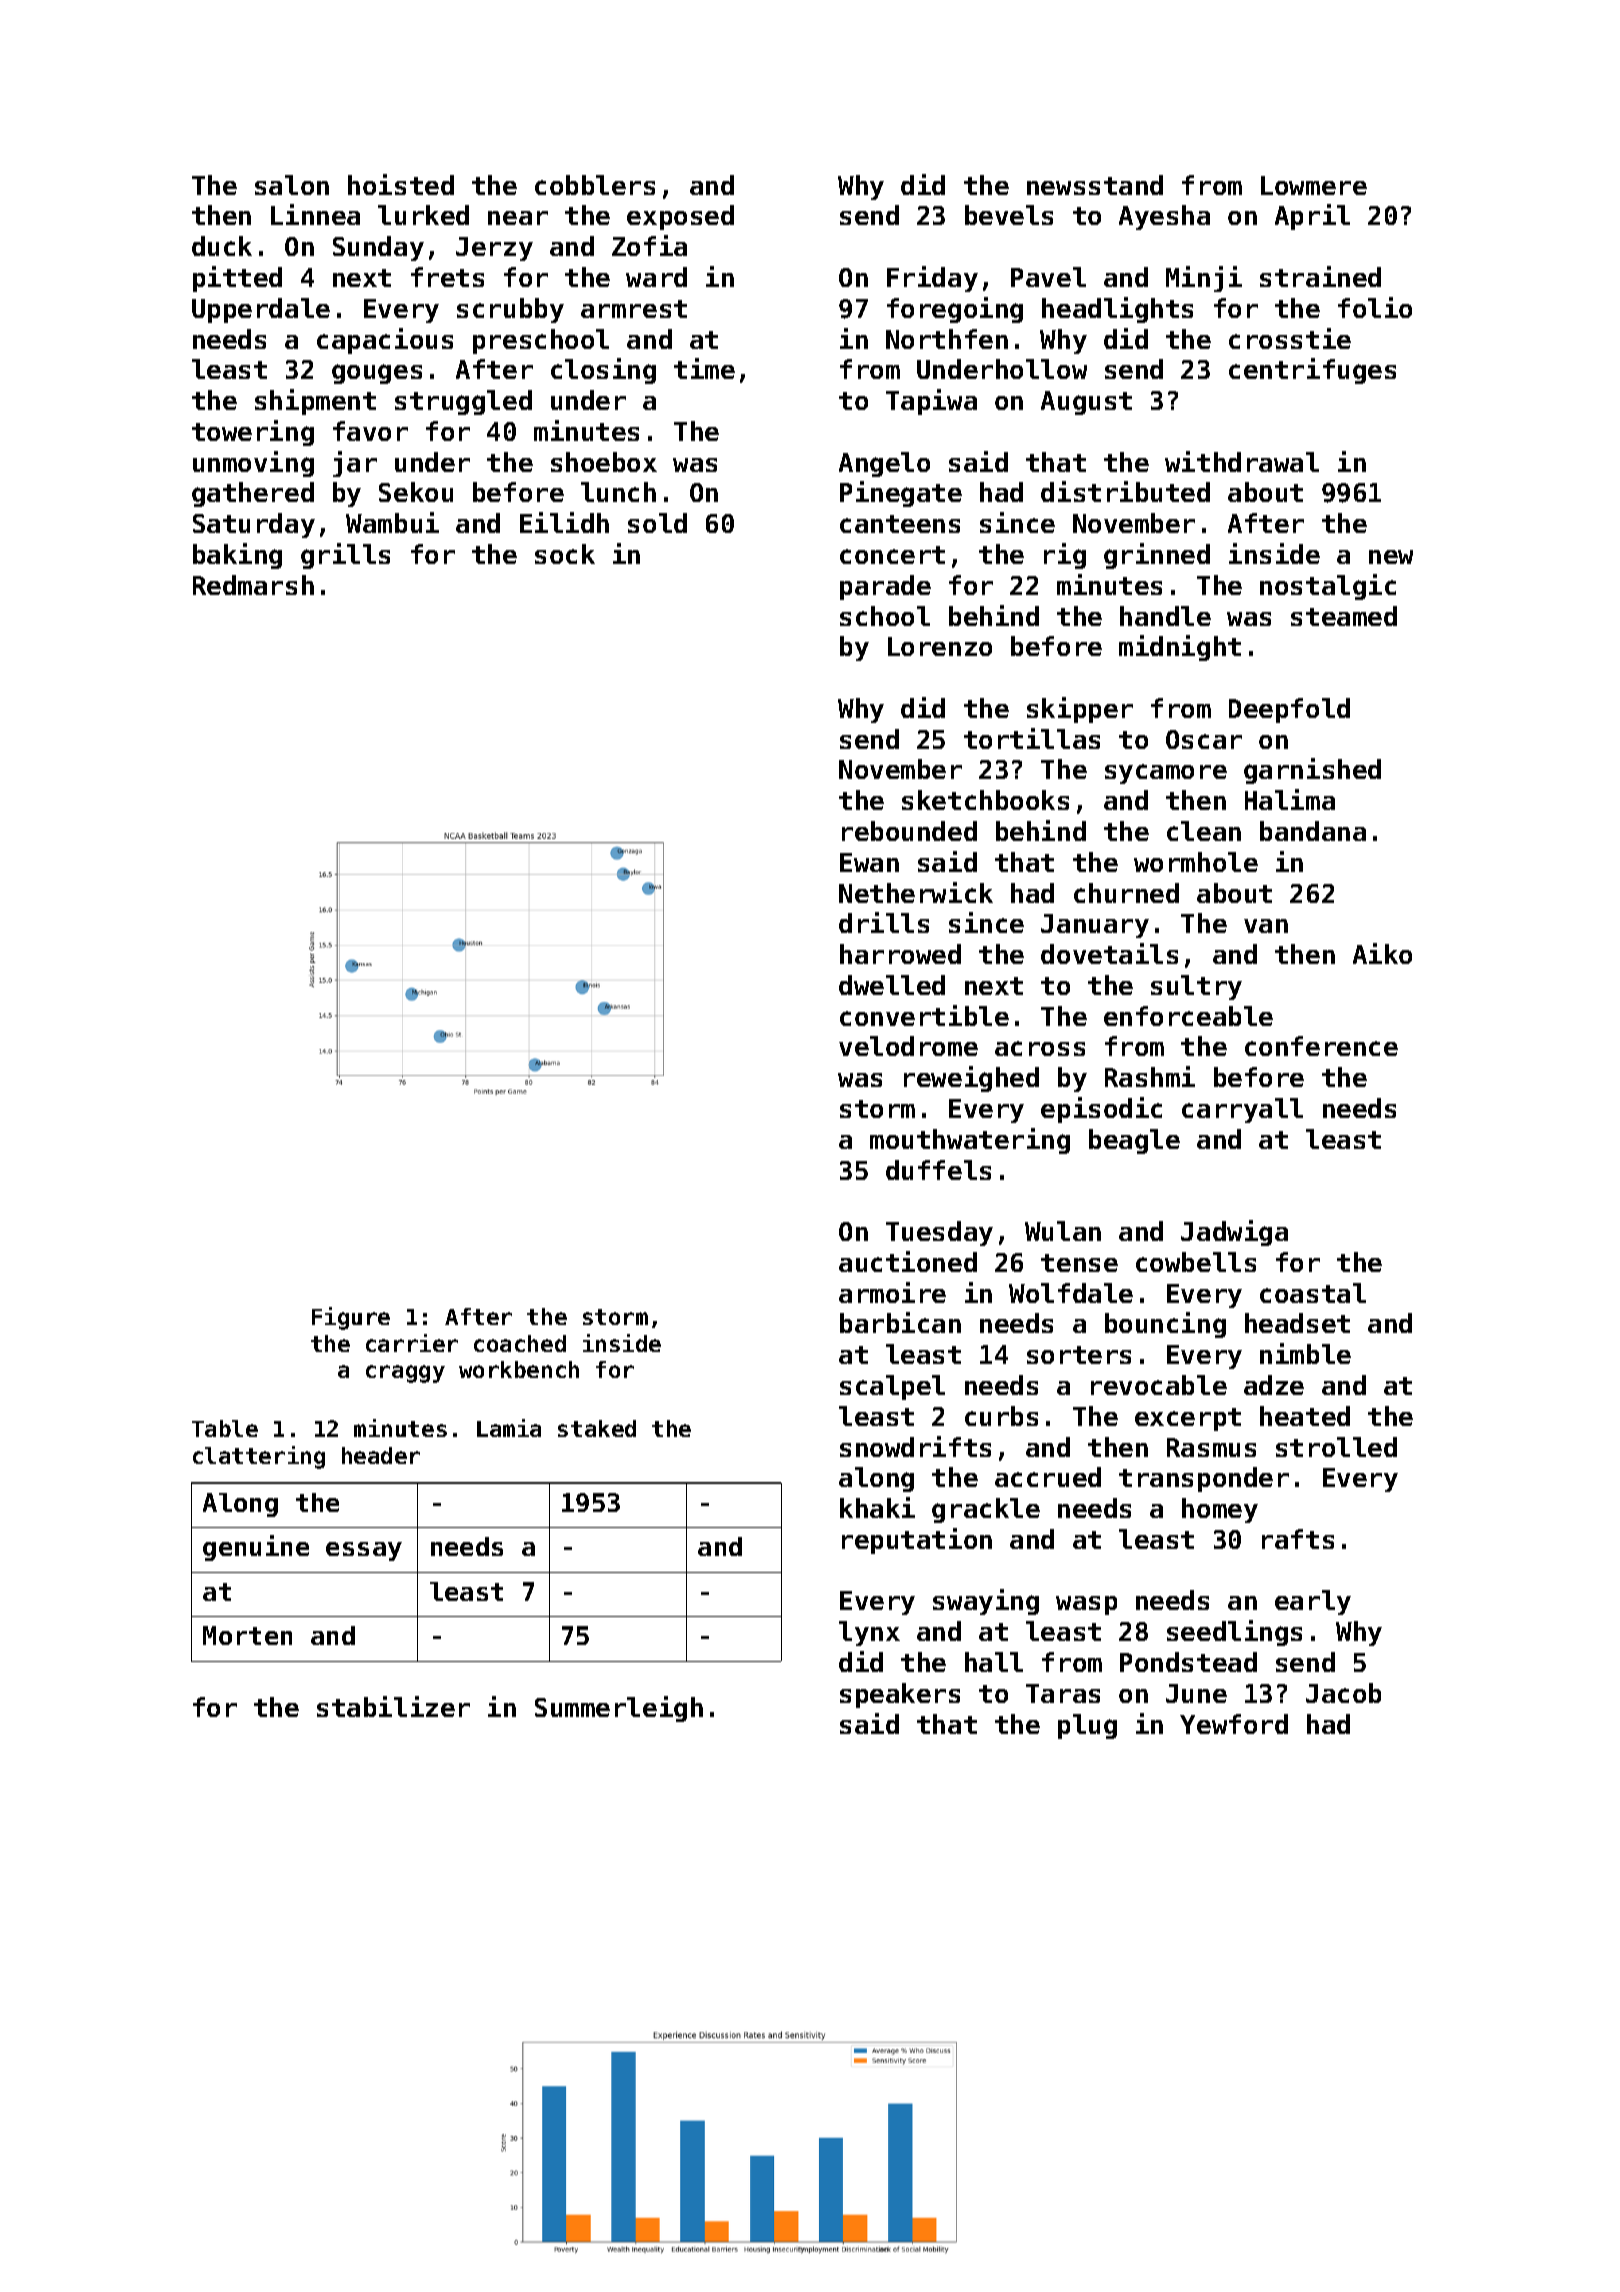 The image size is (1620, 2292). Describe the element at coordinates (619, 1709) in the screenshot. I see `Summerleigh` at that location.
